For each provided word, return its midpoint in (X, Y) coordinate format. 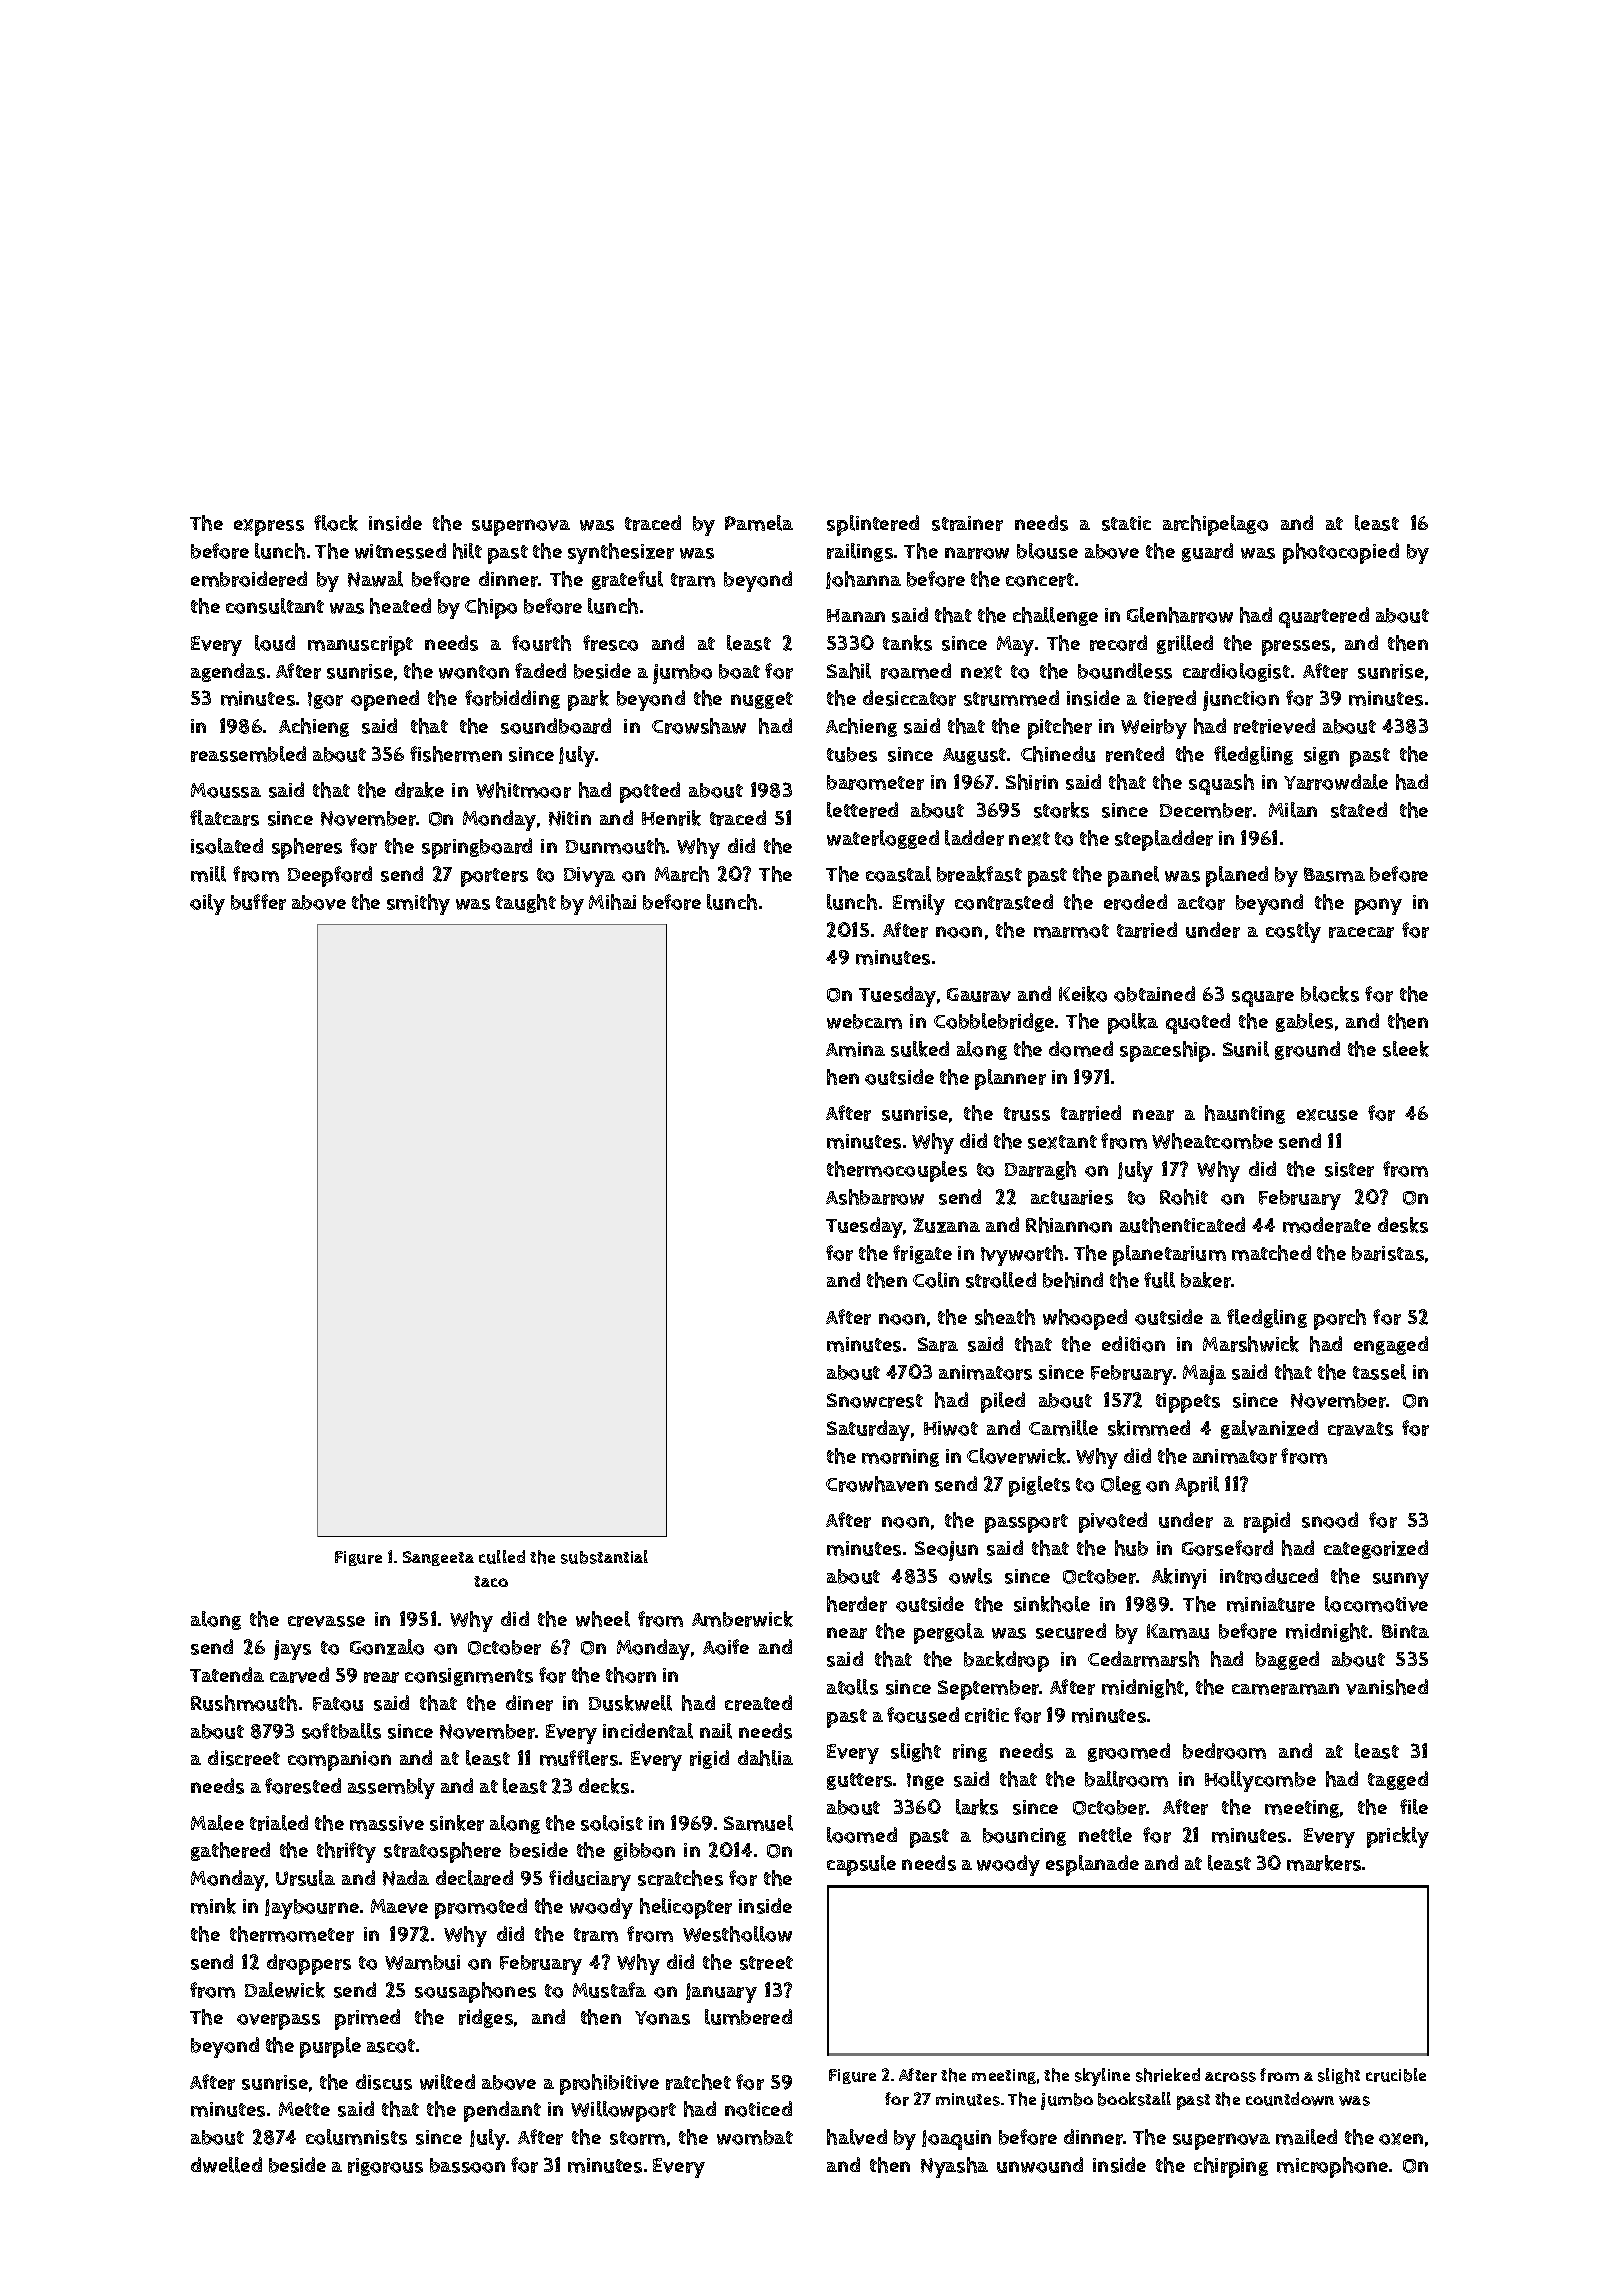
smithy (418, 904)
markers (1324, 1863)
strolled (1001, 1280)
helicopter (686, 1908)
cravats (1360, 1429)
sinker (457, 1823)
